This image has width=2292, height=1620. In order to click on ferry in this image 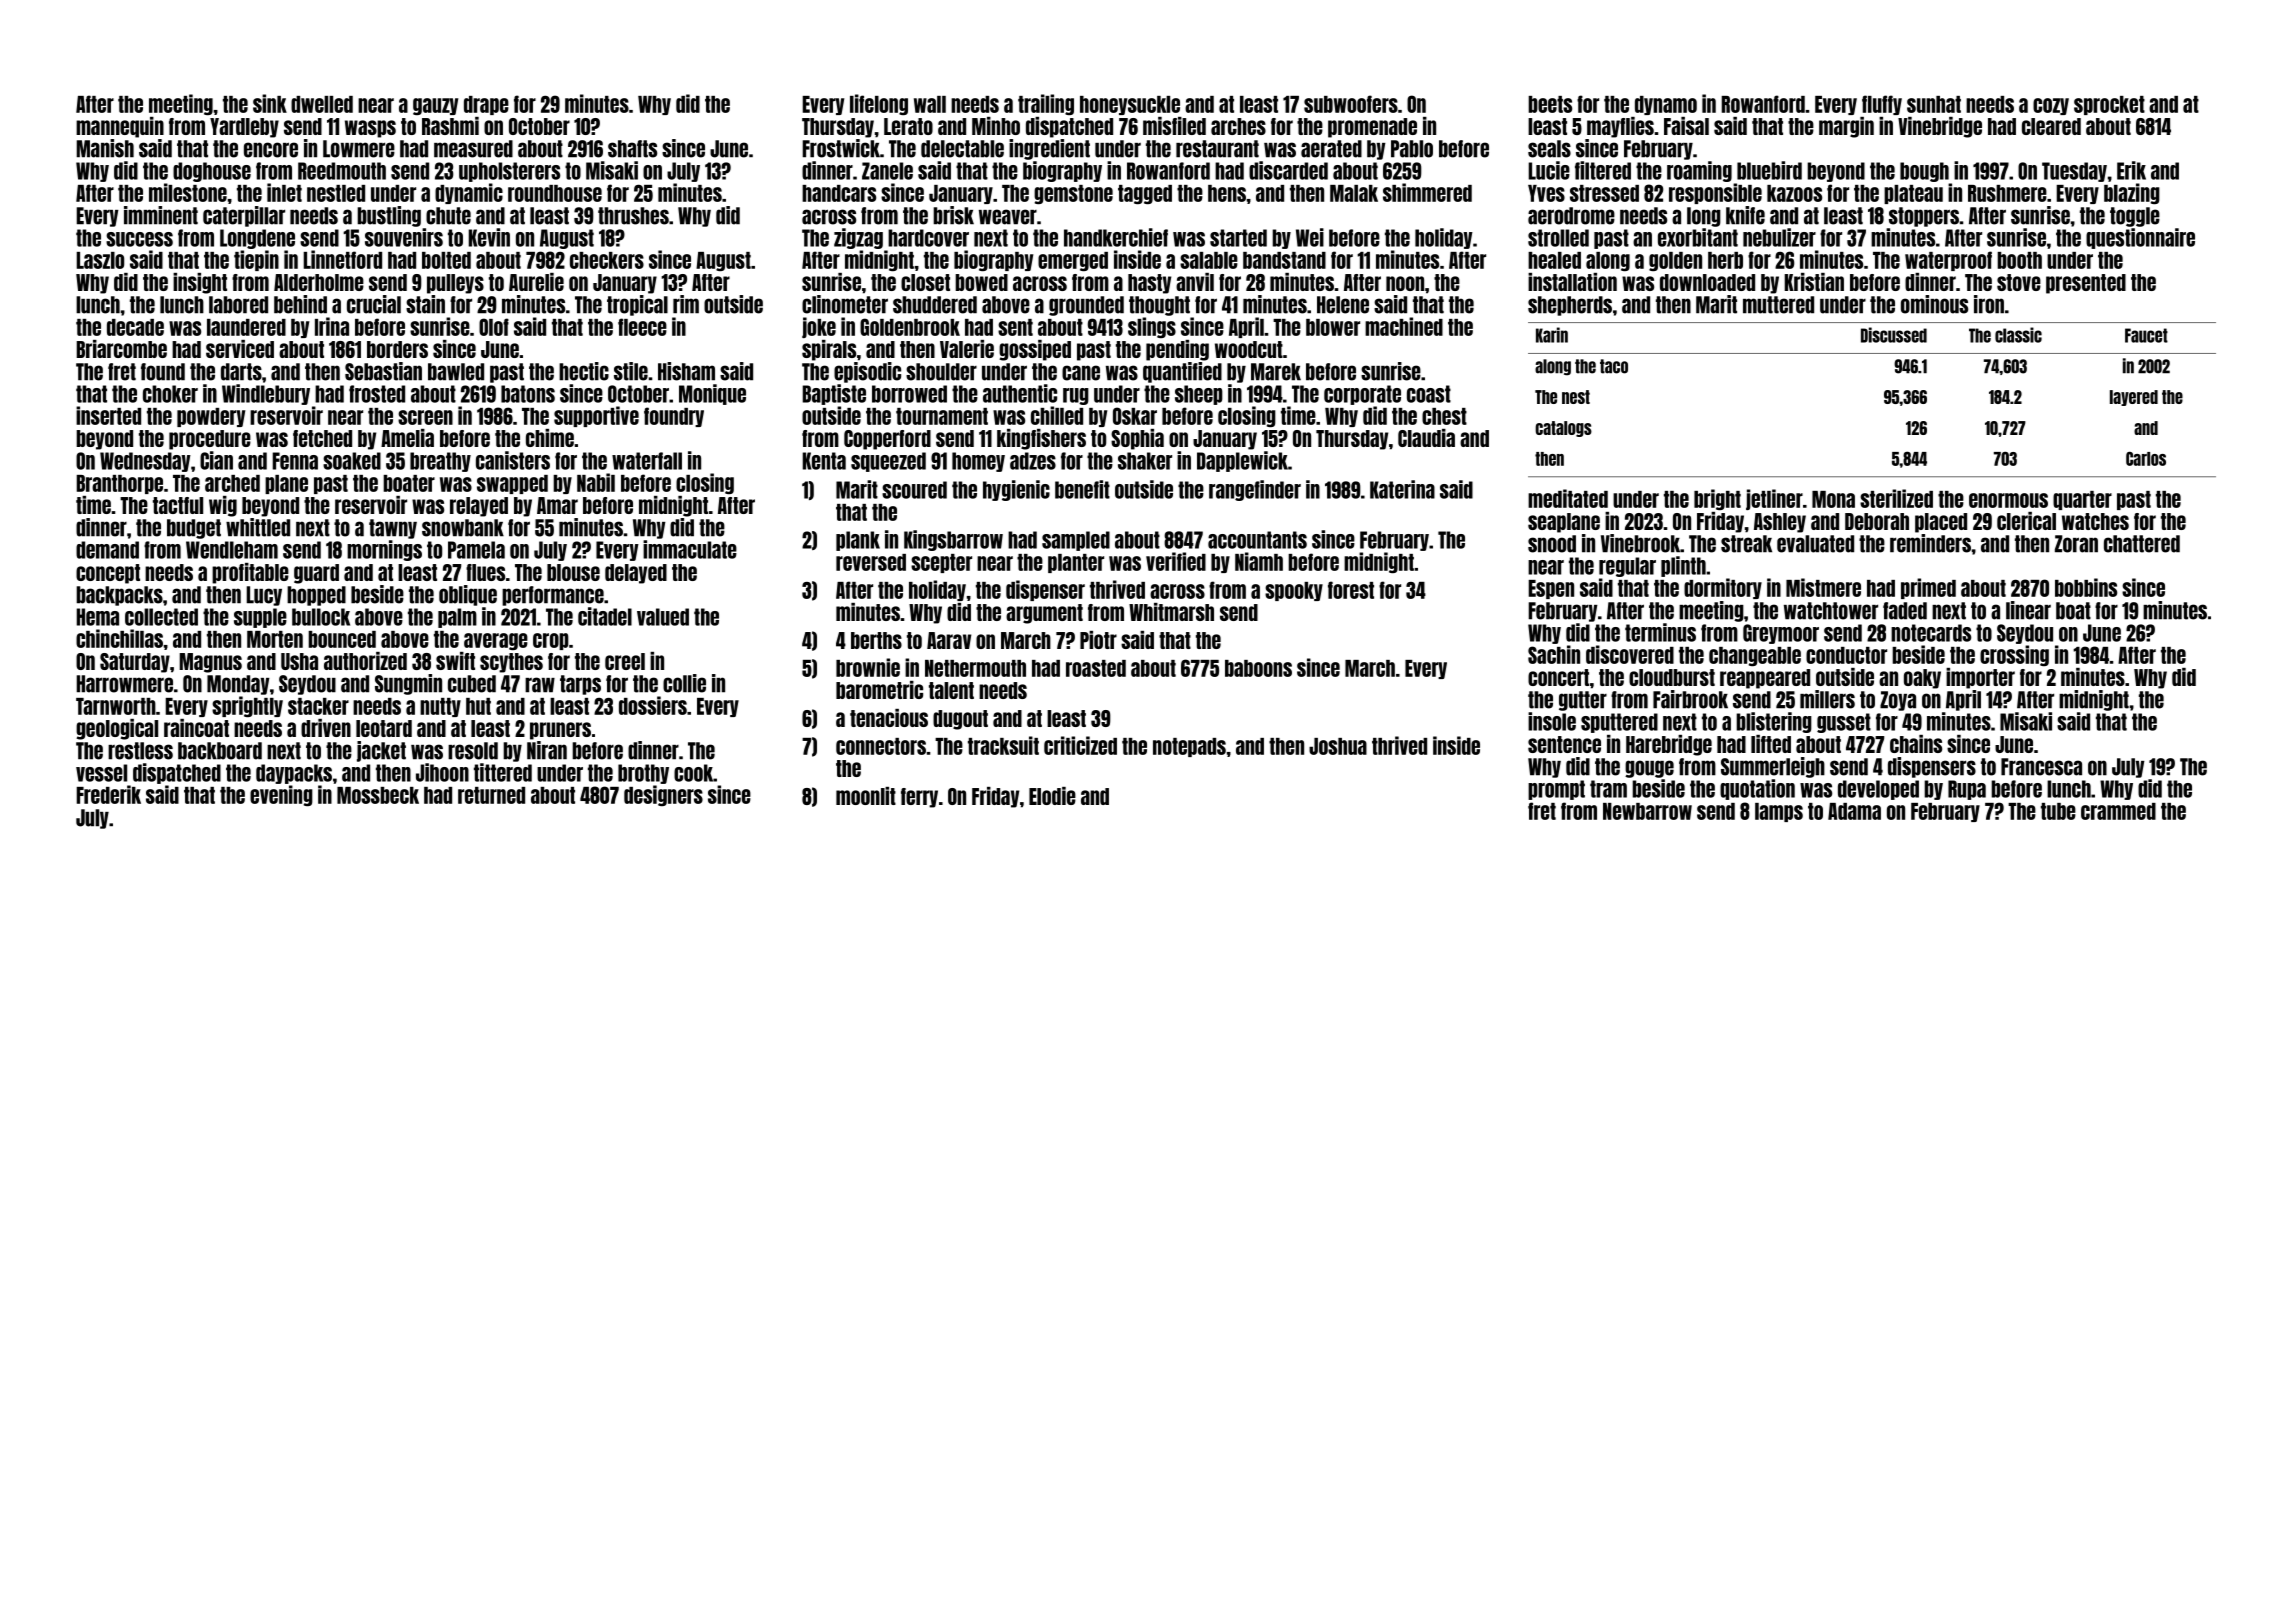, I will do `click(919, 798)`.
